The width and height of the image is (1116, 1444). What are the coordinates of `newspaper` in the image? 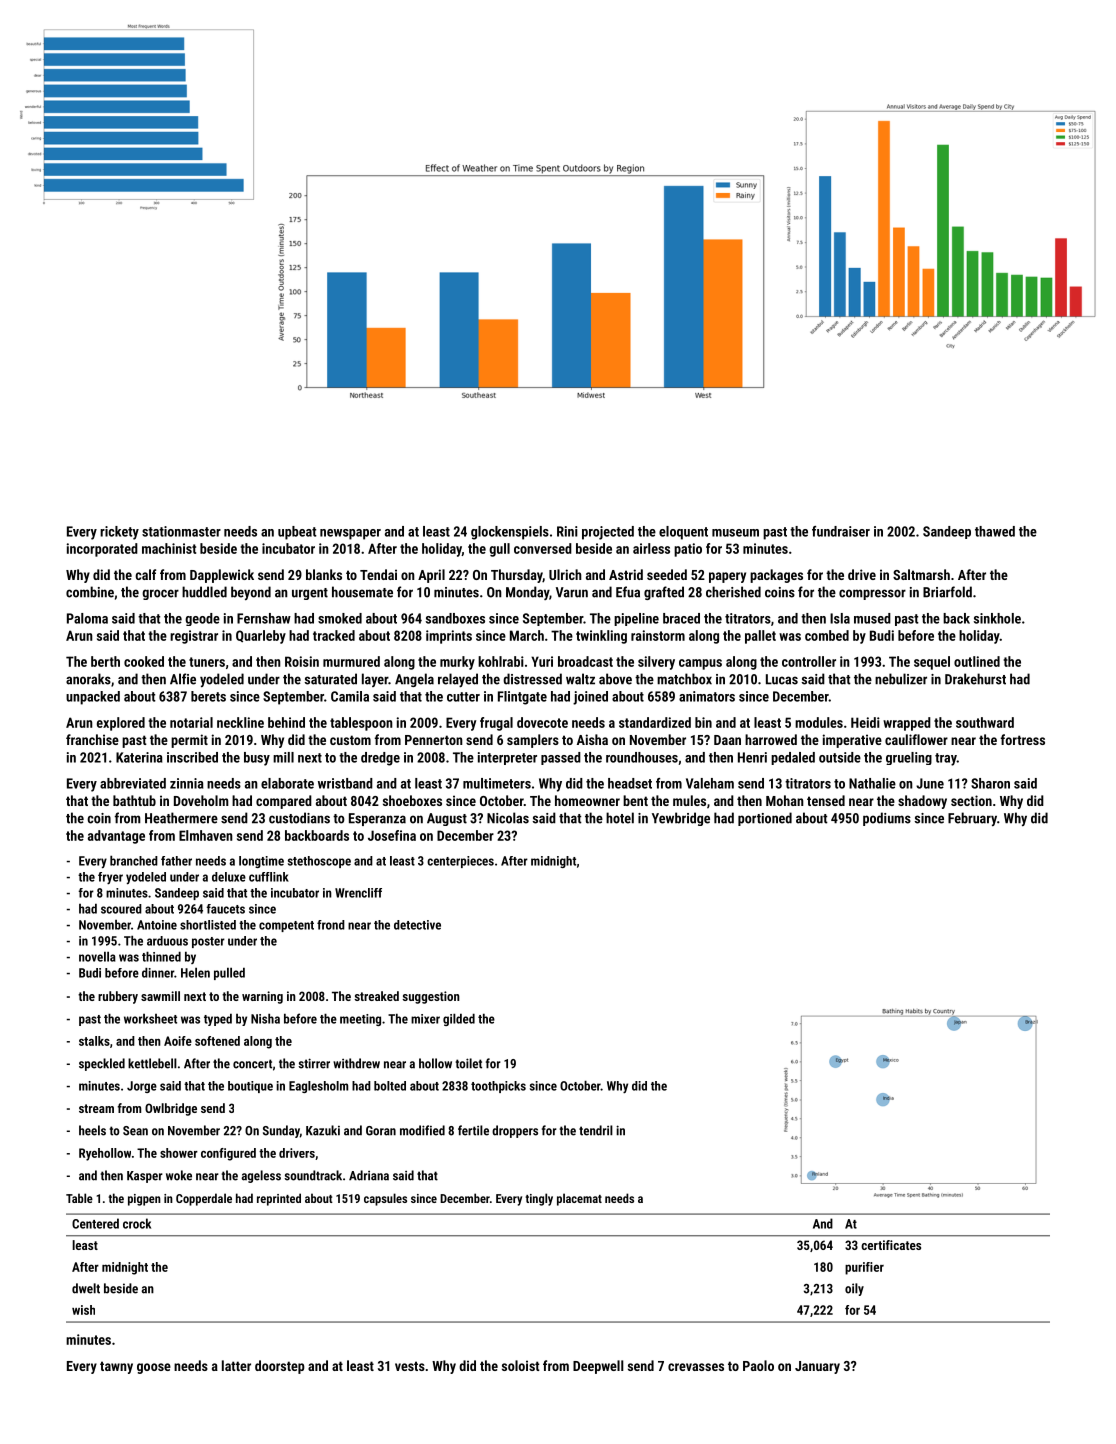 It's located at (350, 534).
